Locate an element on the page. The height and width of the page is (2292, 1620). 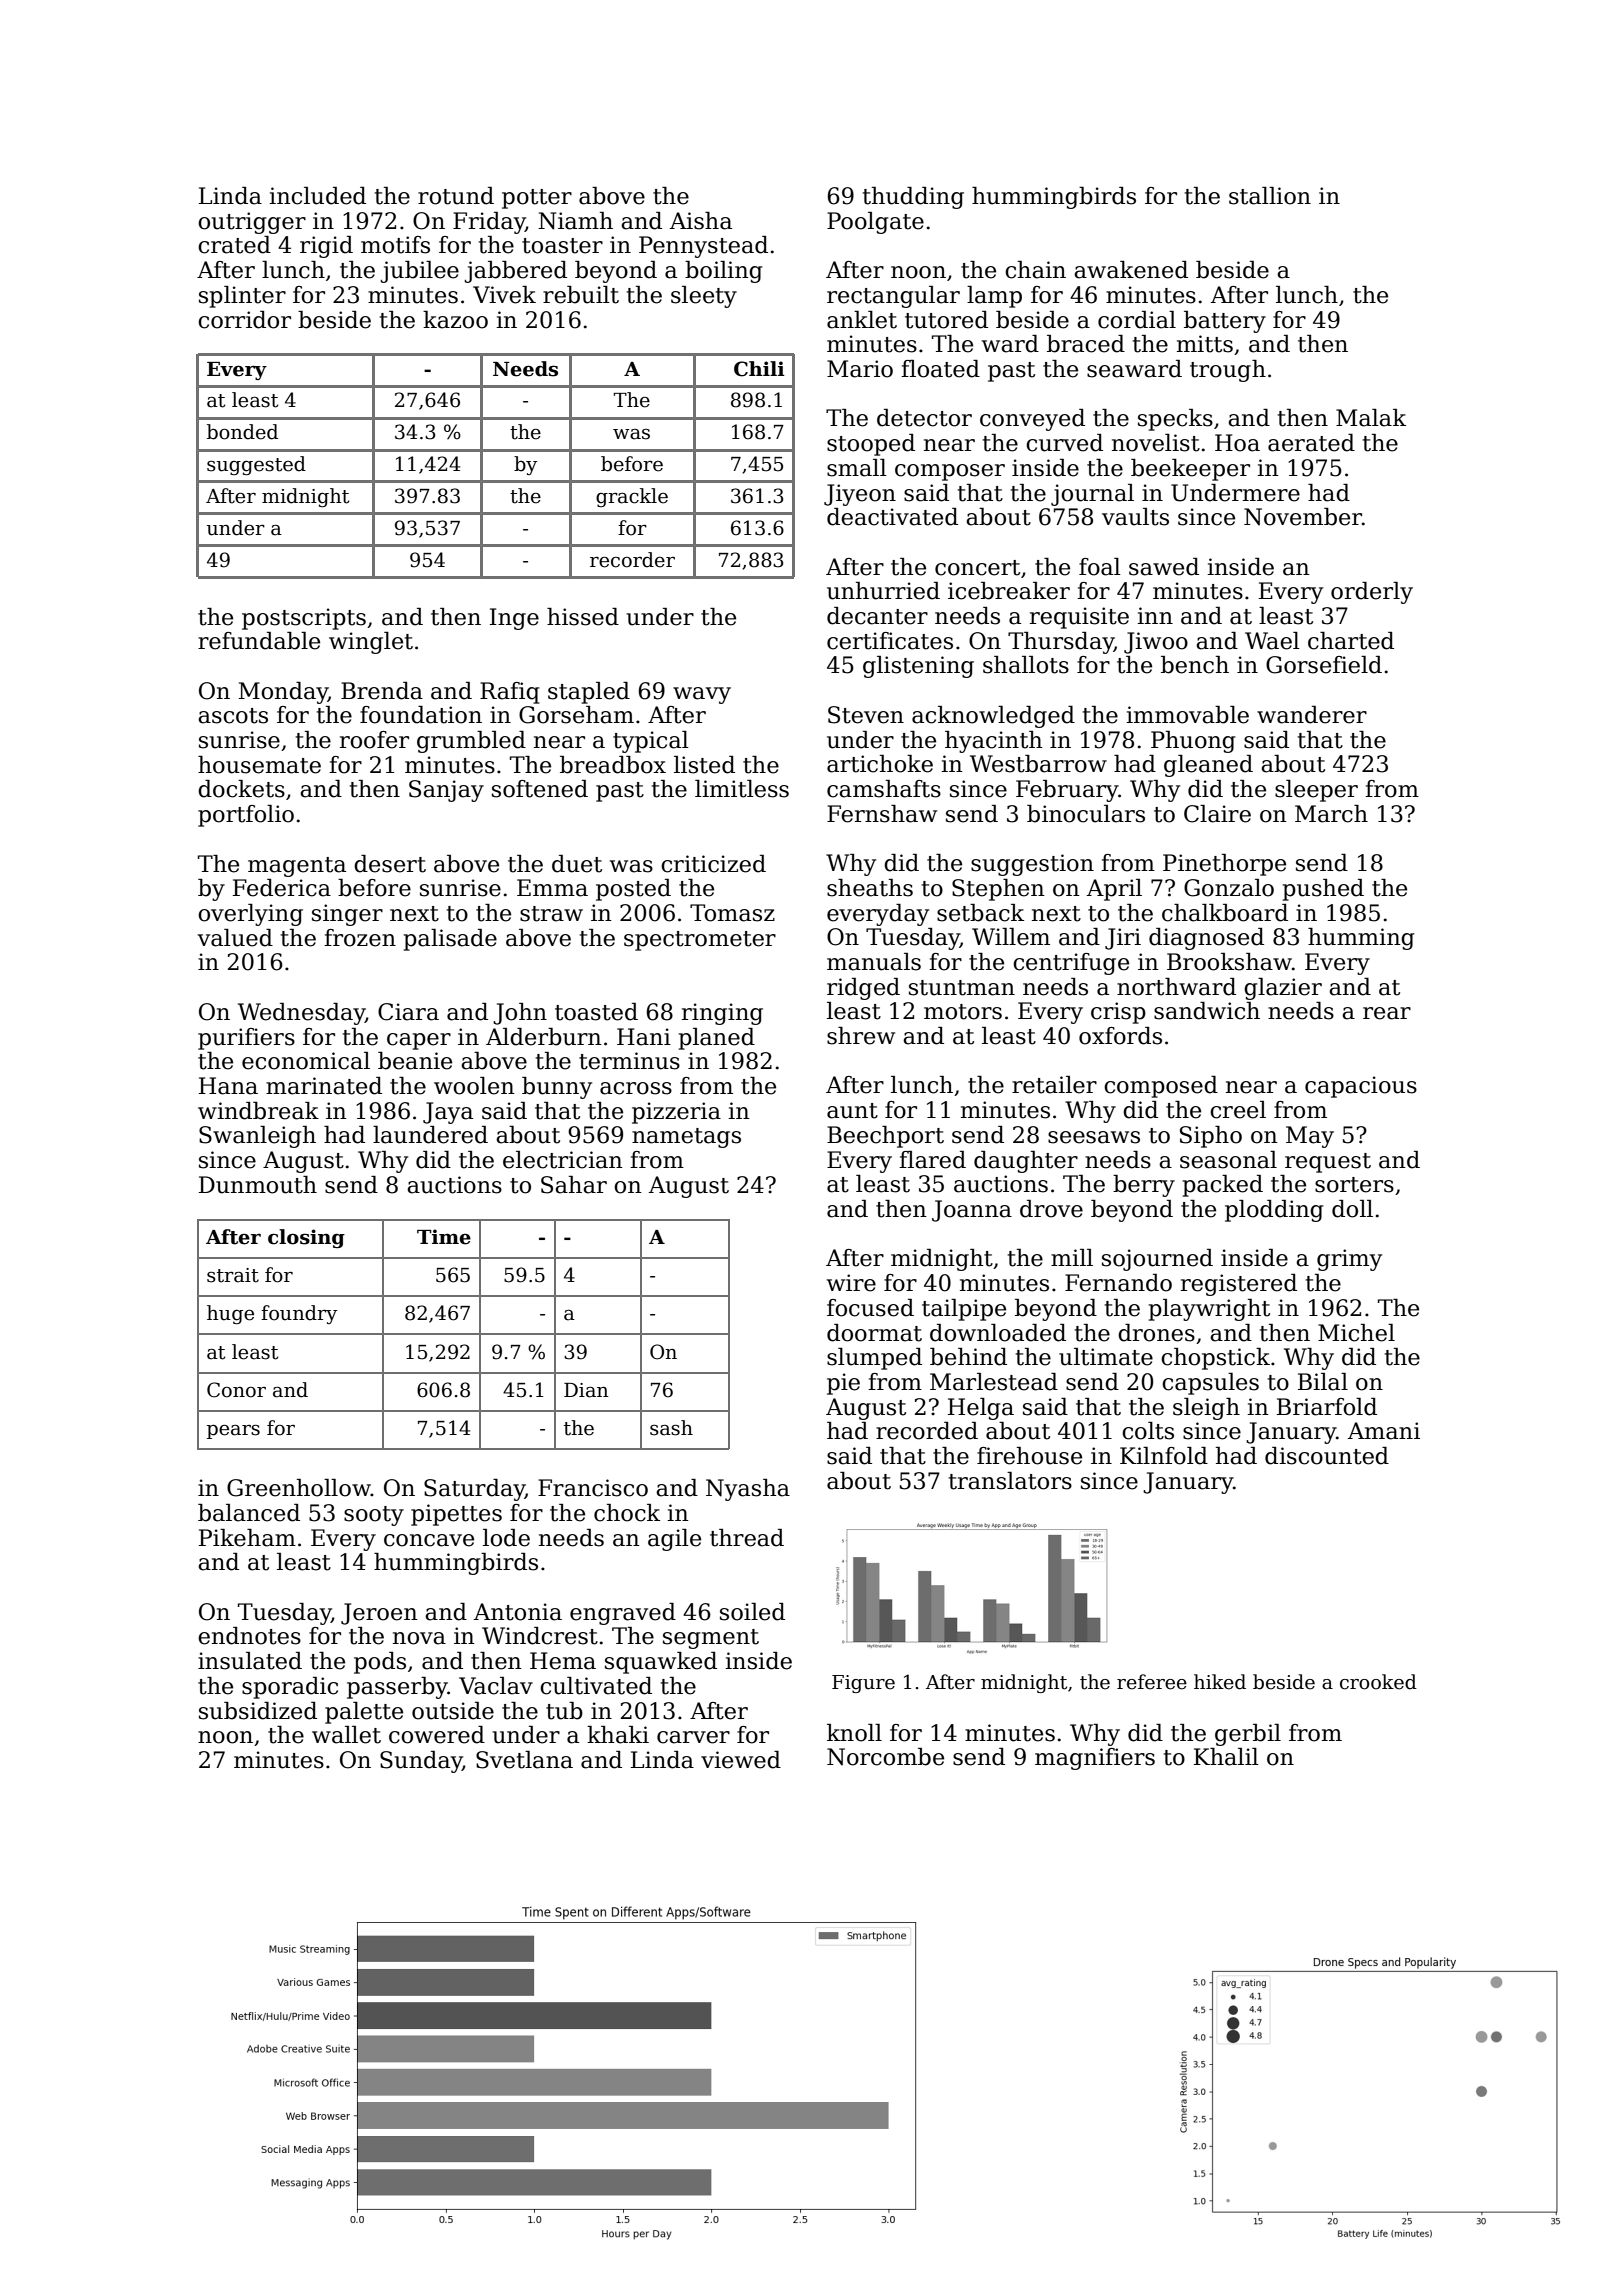
ridged is located at coordinates (863, 989).
